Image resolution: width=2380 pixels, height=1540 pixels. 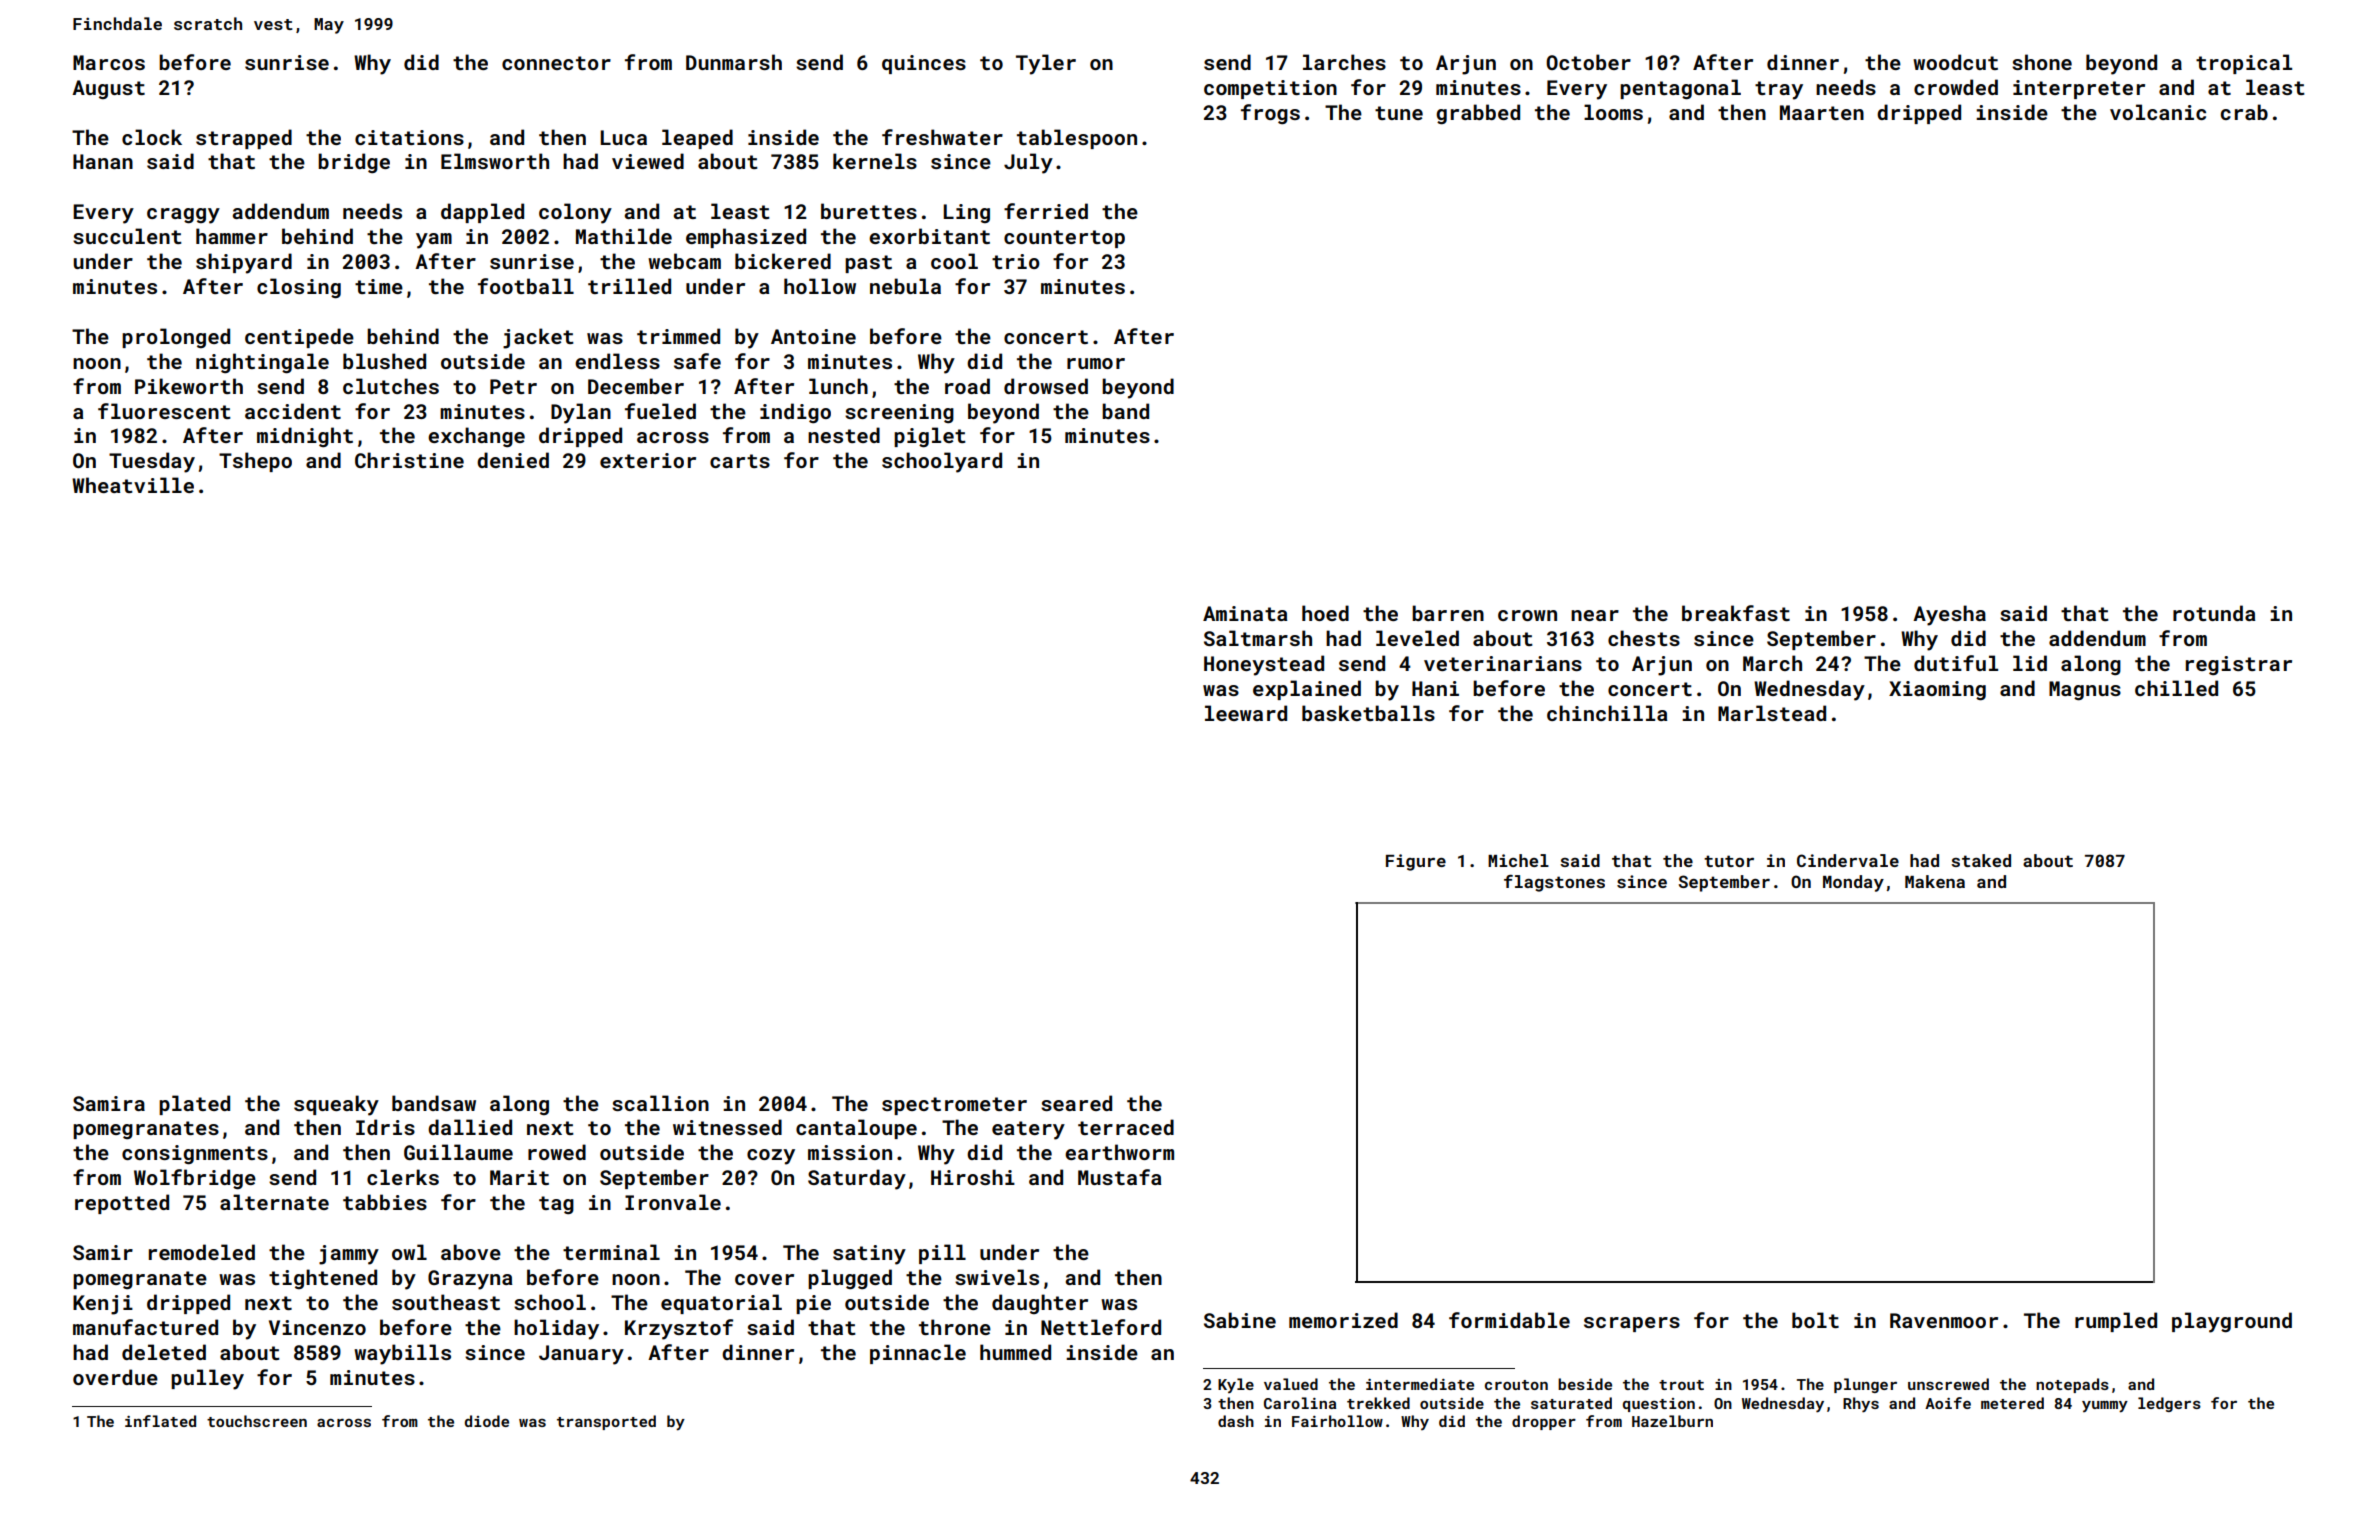 What do you see at coordinates (194, 1105) in the image?
I see `plated` at bounding box center [194, 1105].
